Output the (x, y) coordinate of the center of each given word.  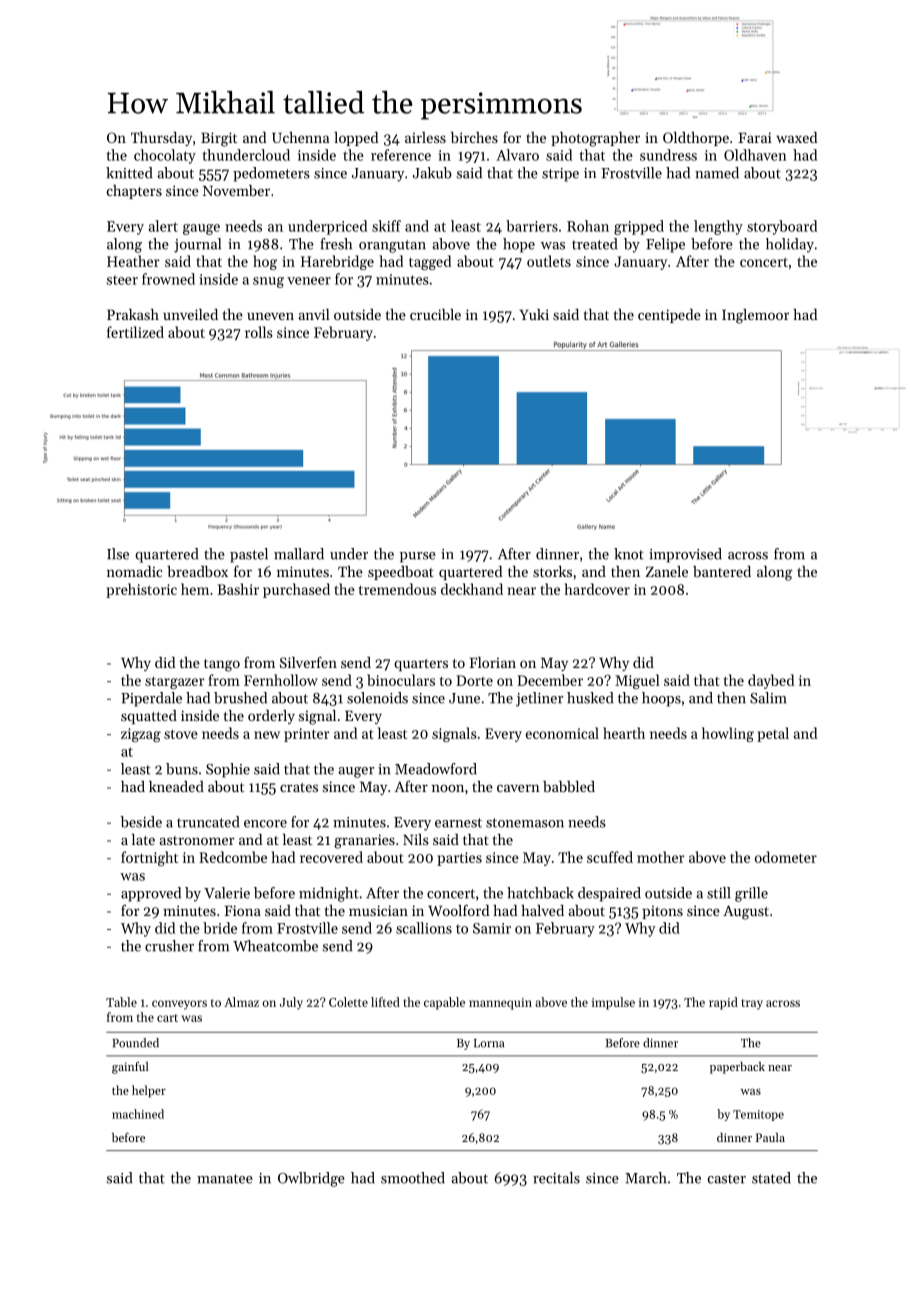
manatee (225, 1179)
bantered (722, 571)
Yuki (534, 314)
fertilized (135, 332)
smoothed (413, 1178)
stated (771, 1178)
